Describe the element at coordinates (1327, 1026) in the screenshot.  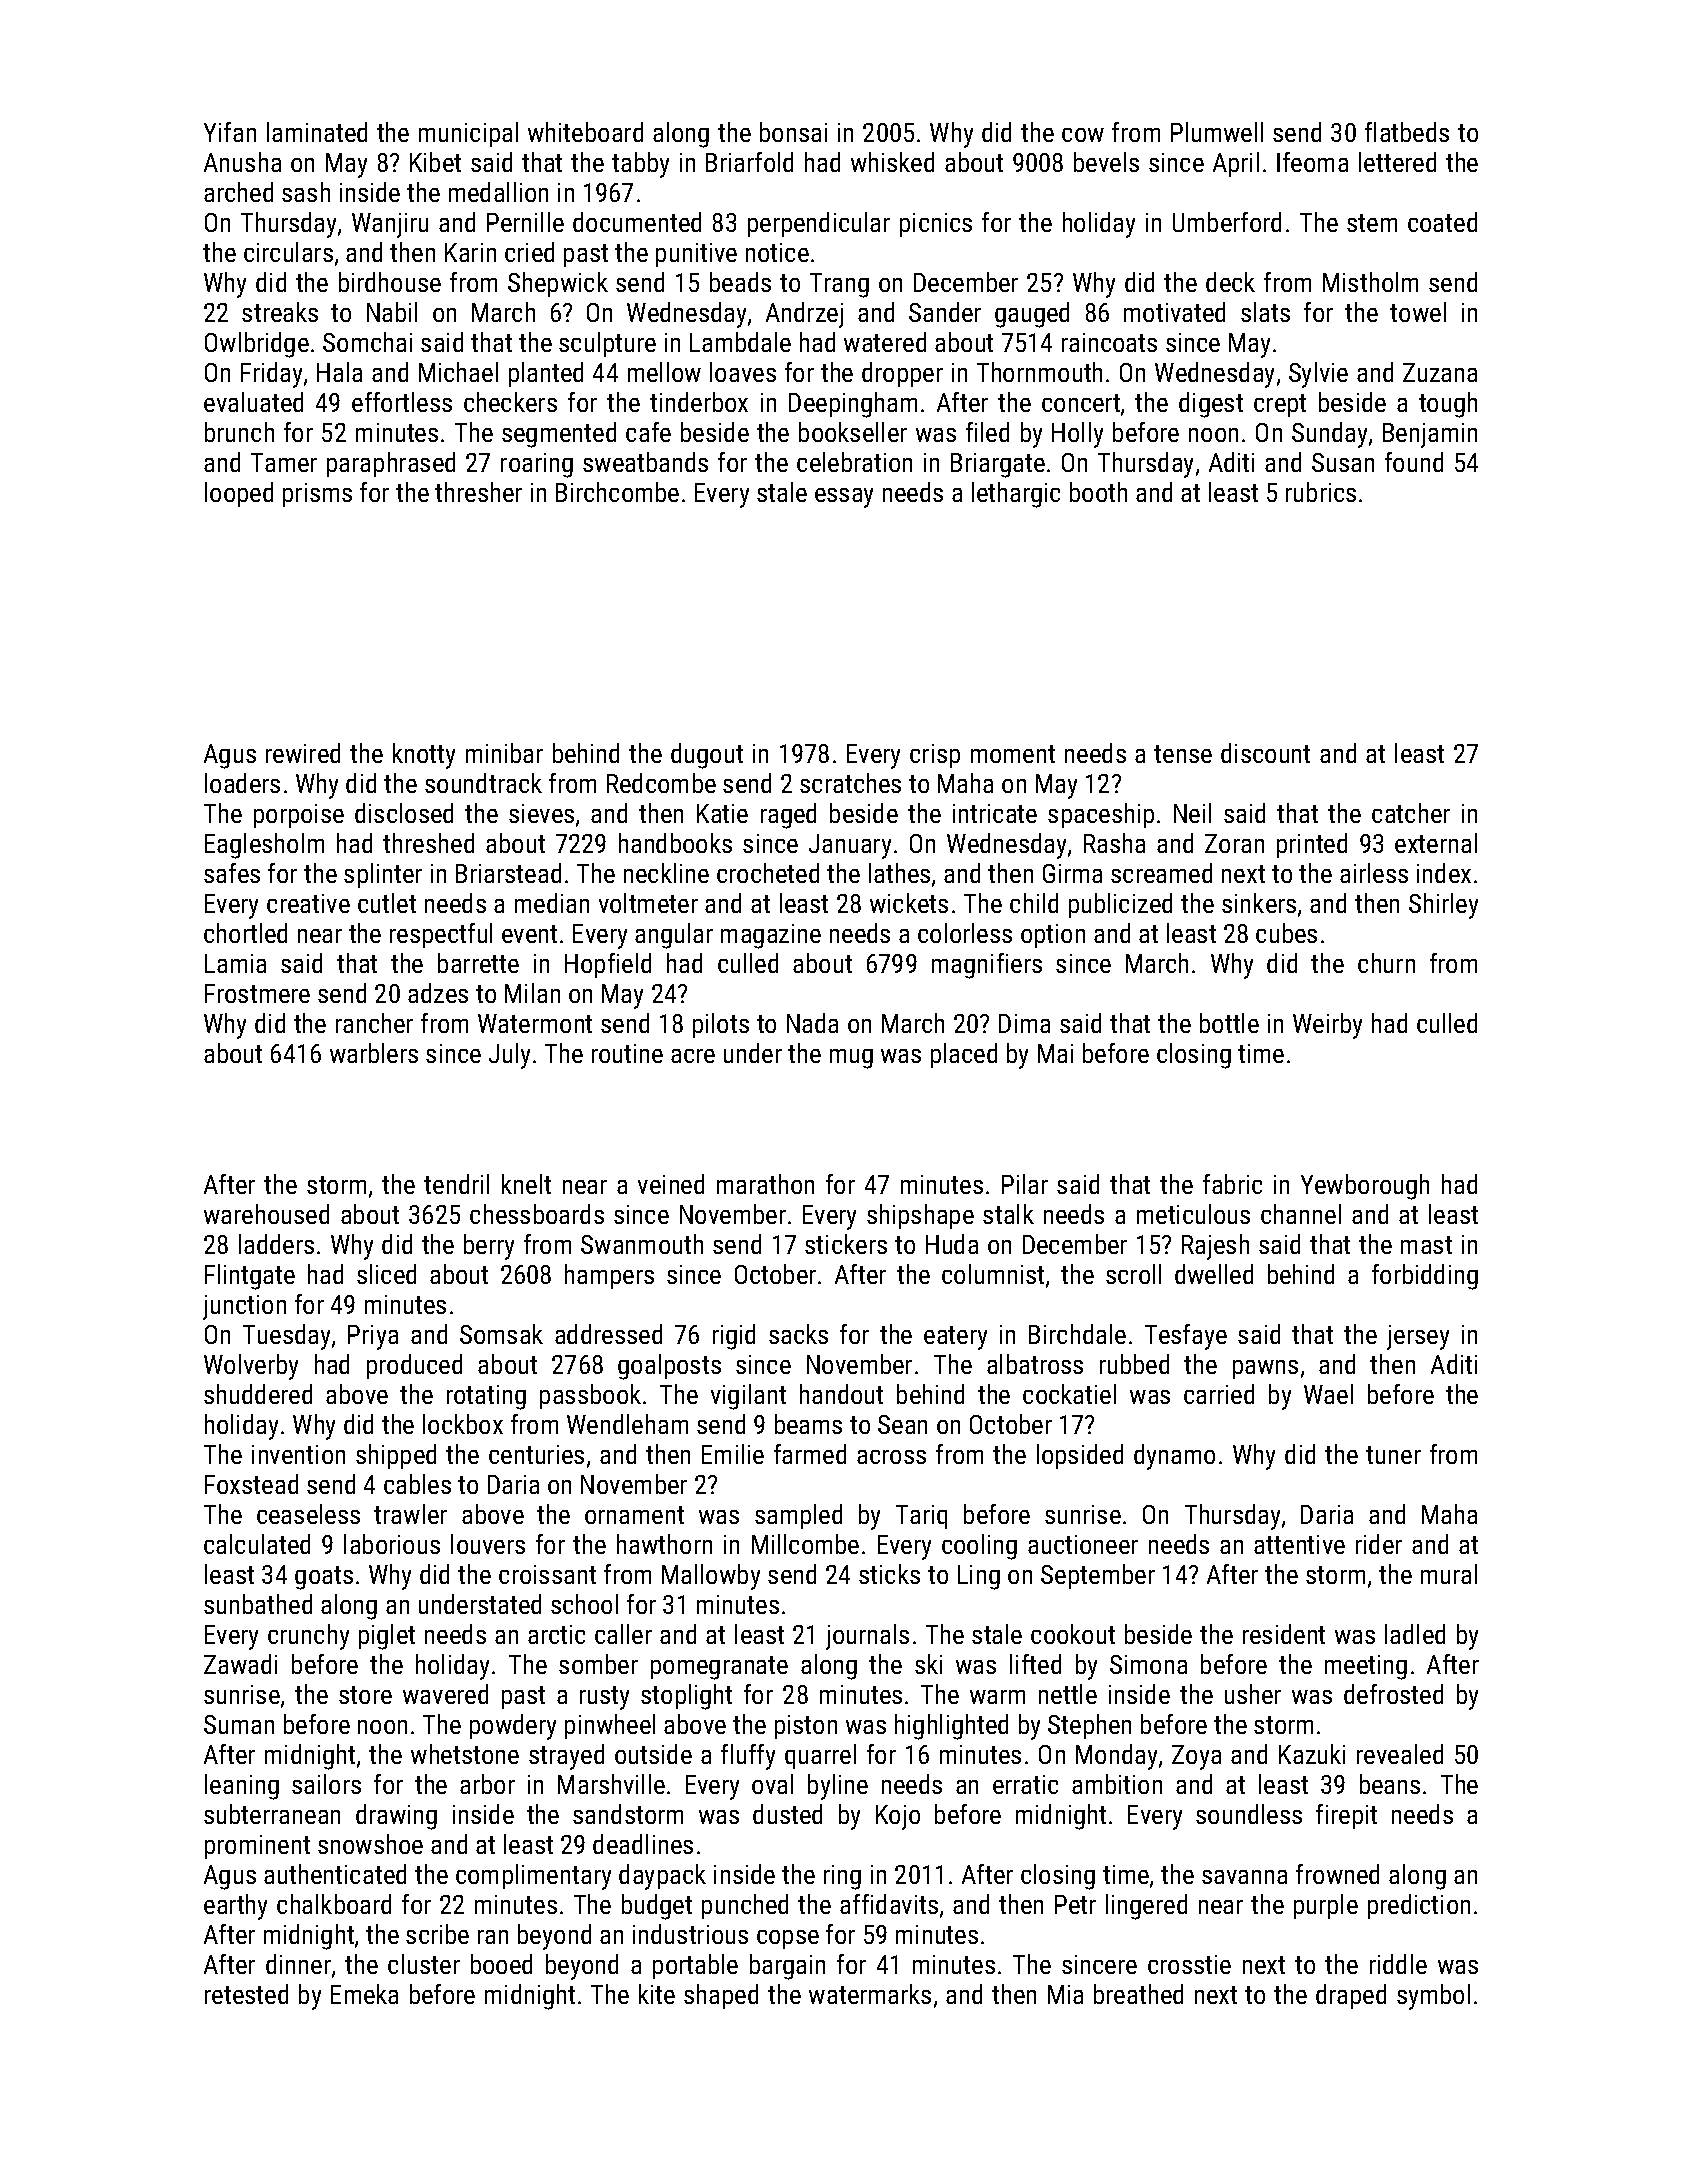
I see `Weirby` at that location.
